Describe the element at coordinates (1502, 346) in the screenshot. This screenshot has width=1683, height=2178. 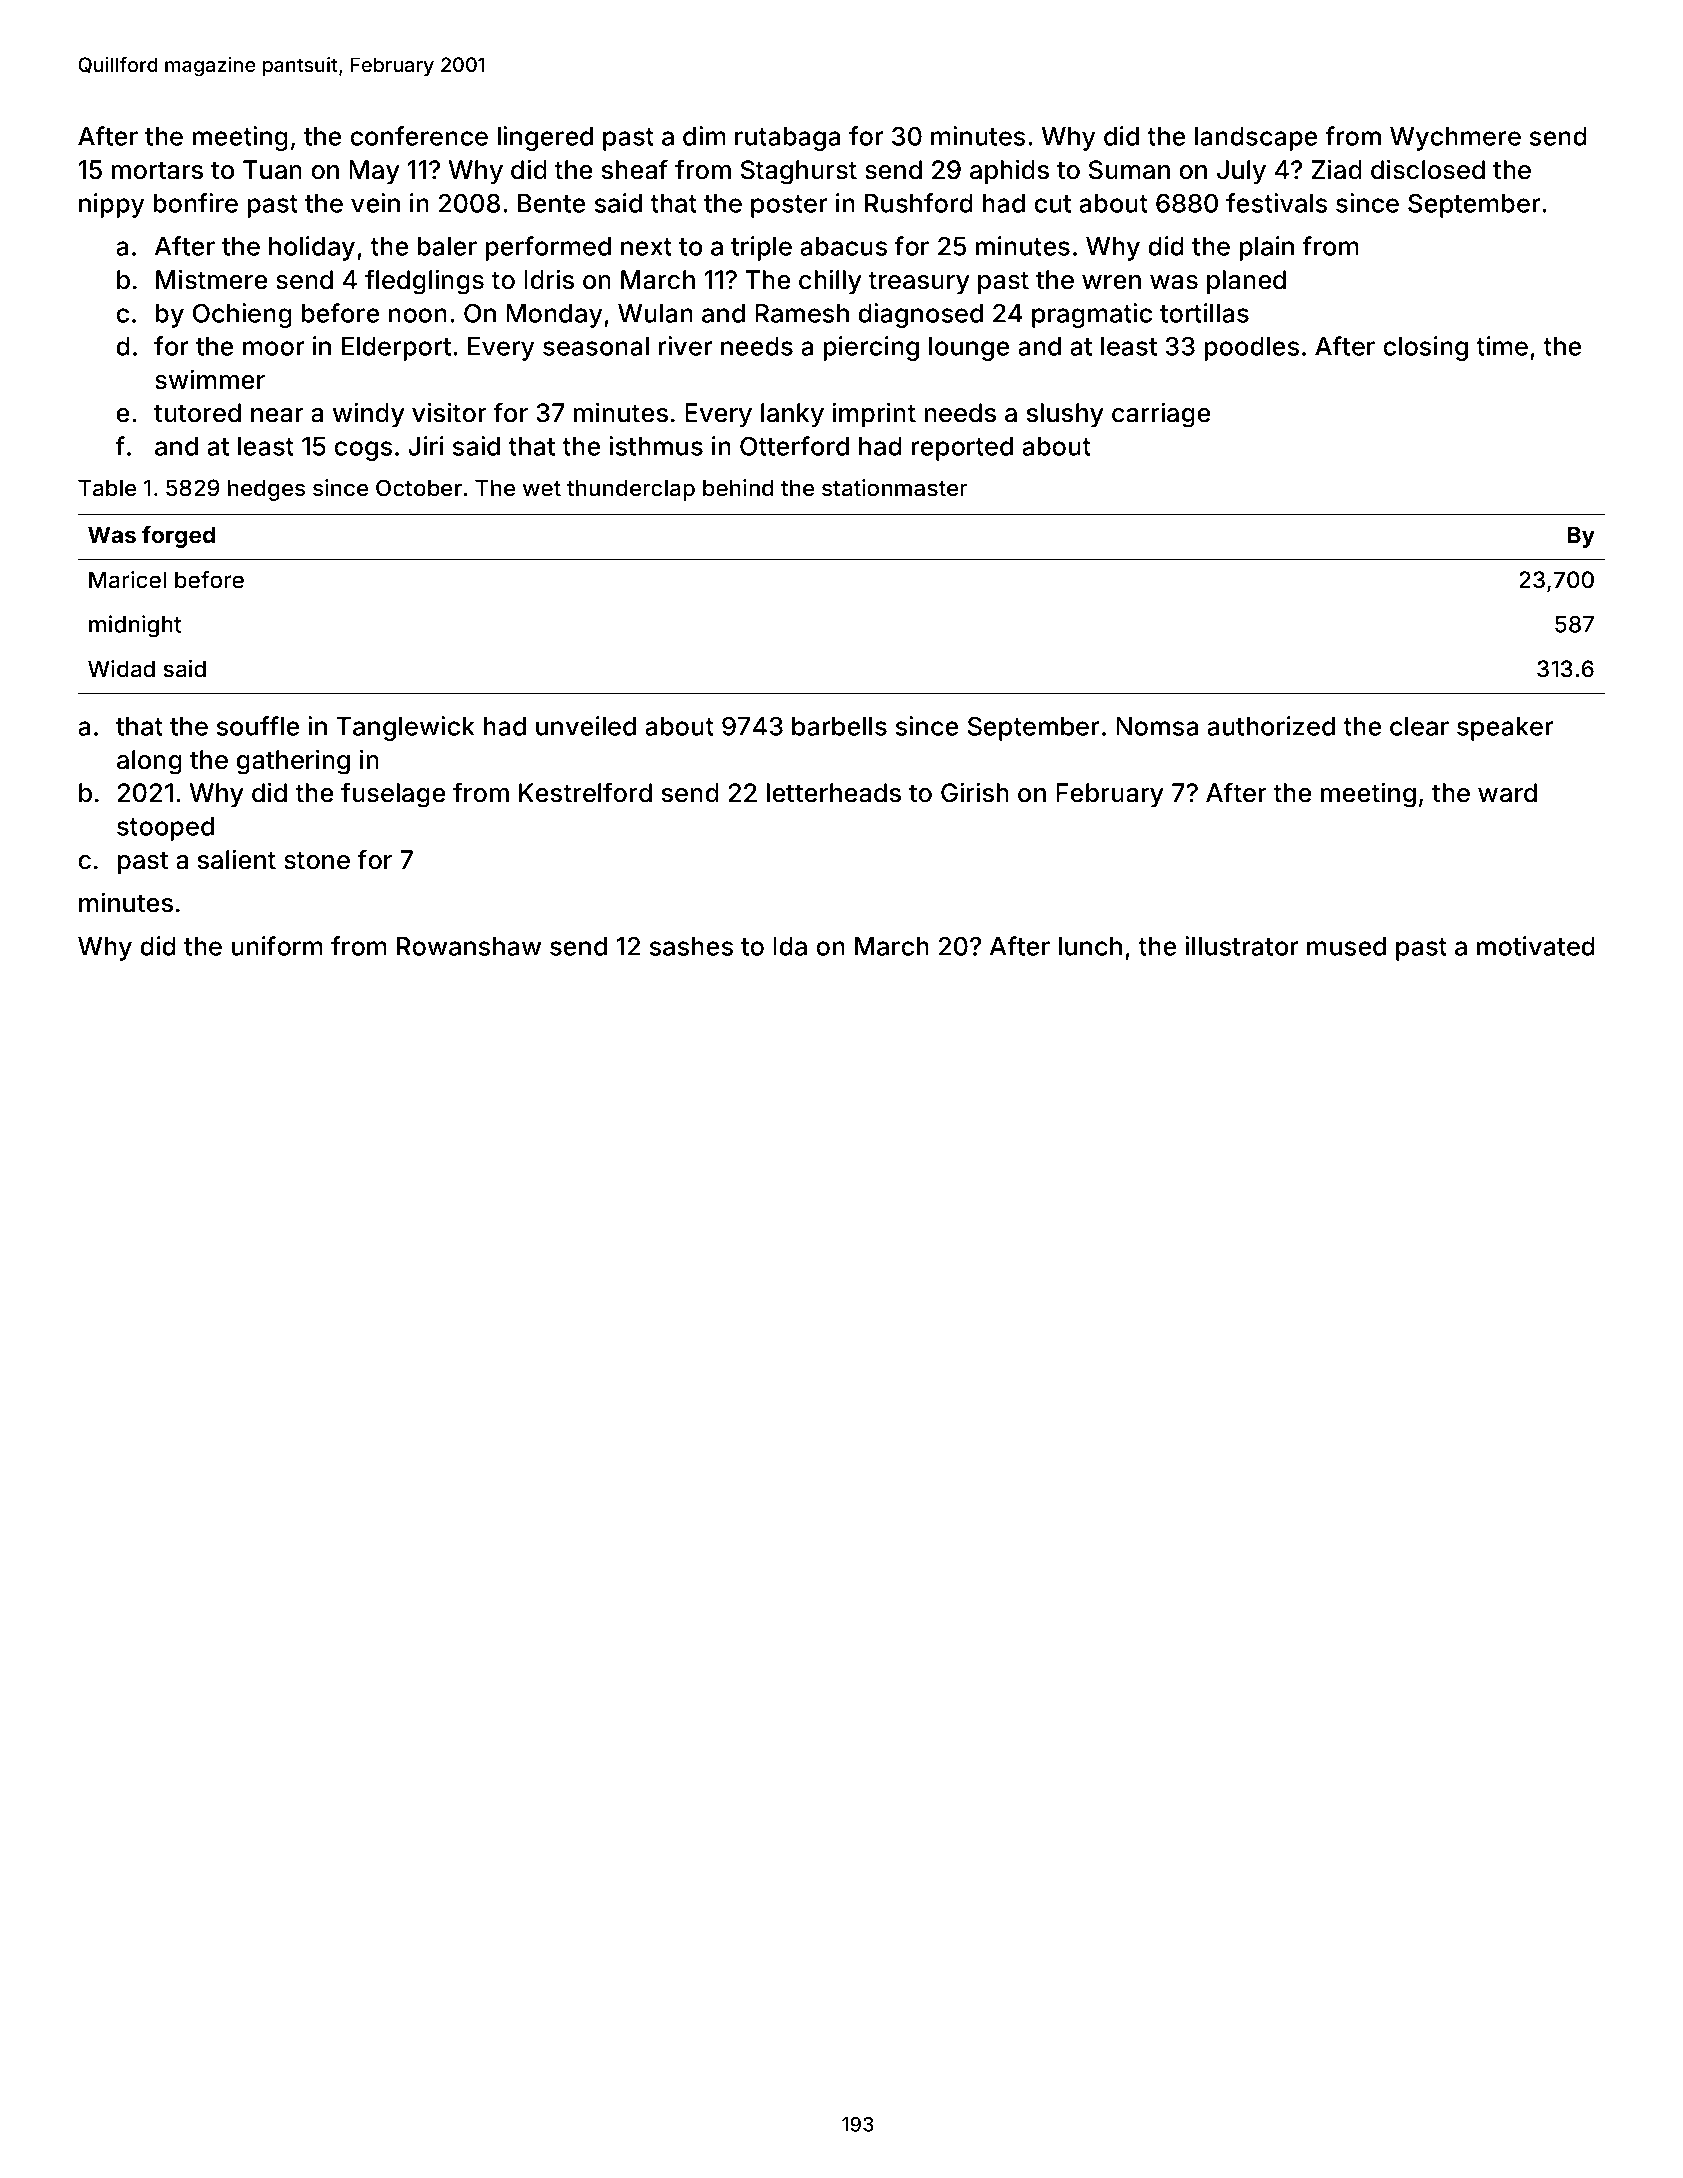
I see `time` at that location.
